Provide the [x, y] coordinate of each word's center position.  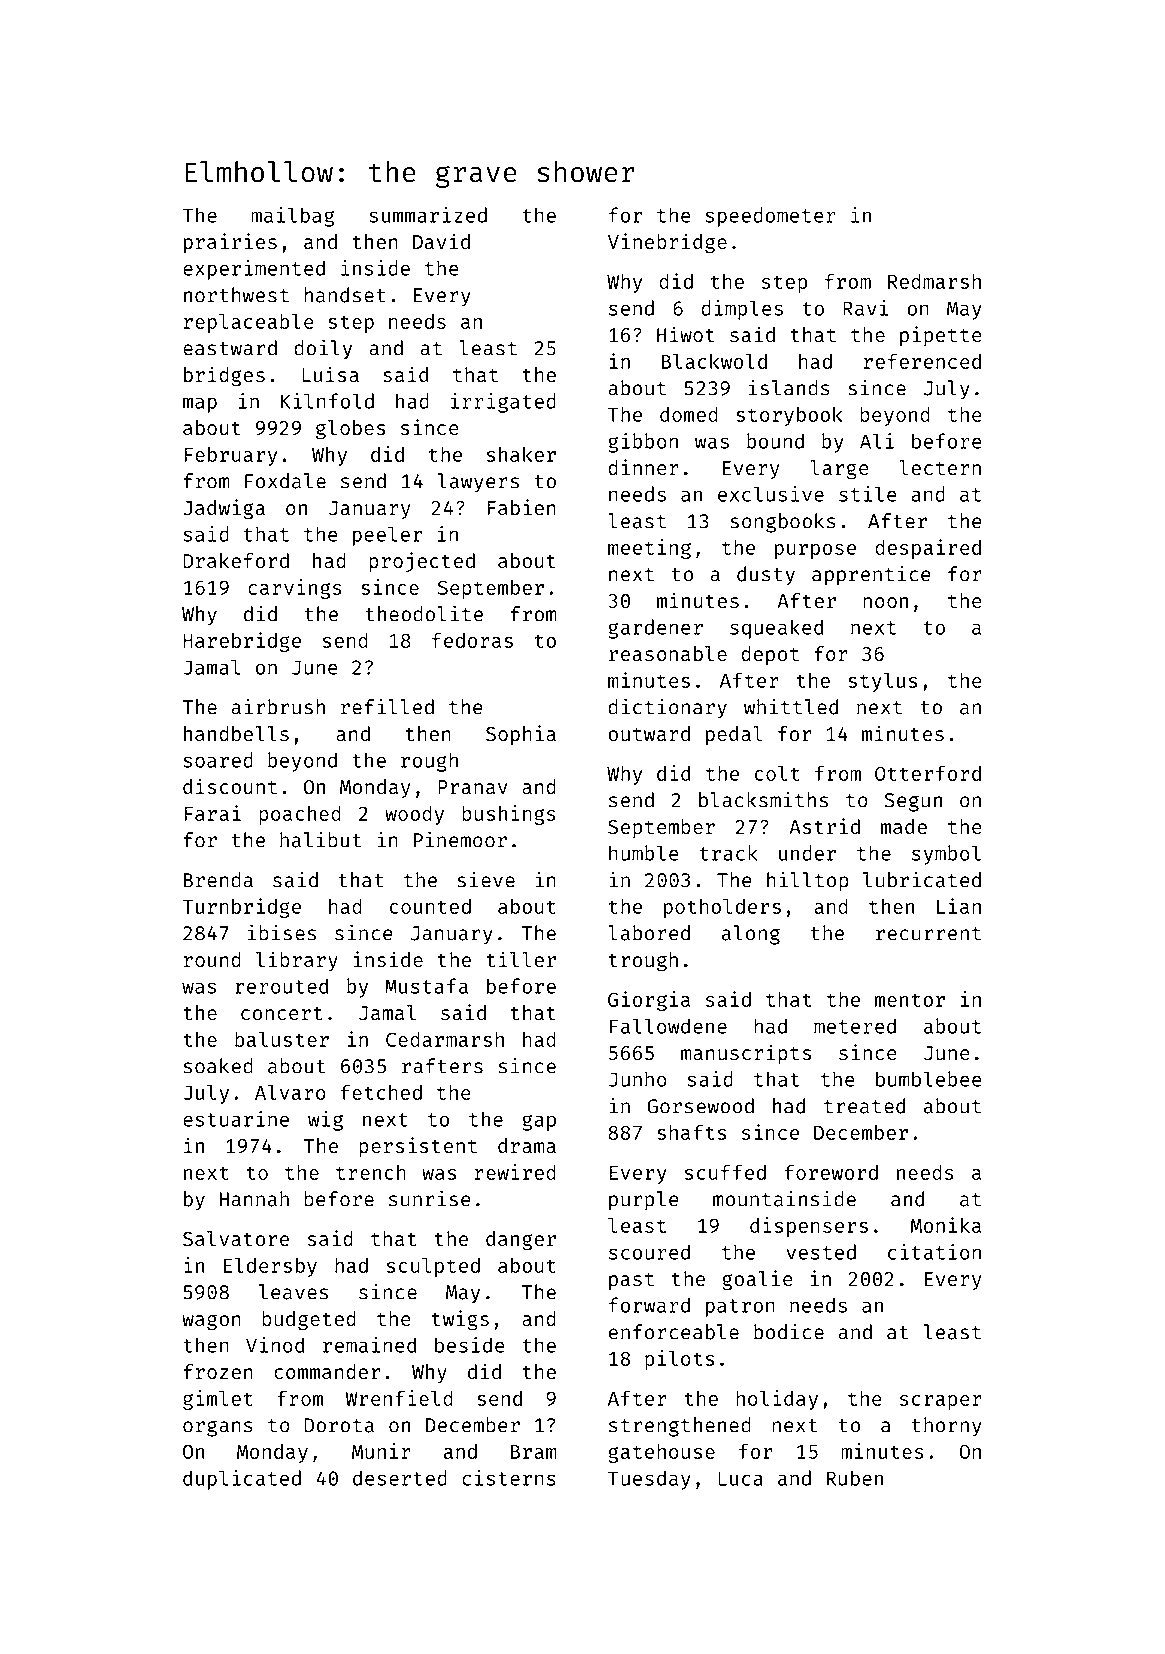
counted [430, 906]
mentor [910, 1000]
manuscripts [746, 1054]
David [441, 241]
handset [345, 295]
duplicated [242, 1480]
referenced [922, 361]
